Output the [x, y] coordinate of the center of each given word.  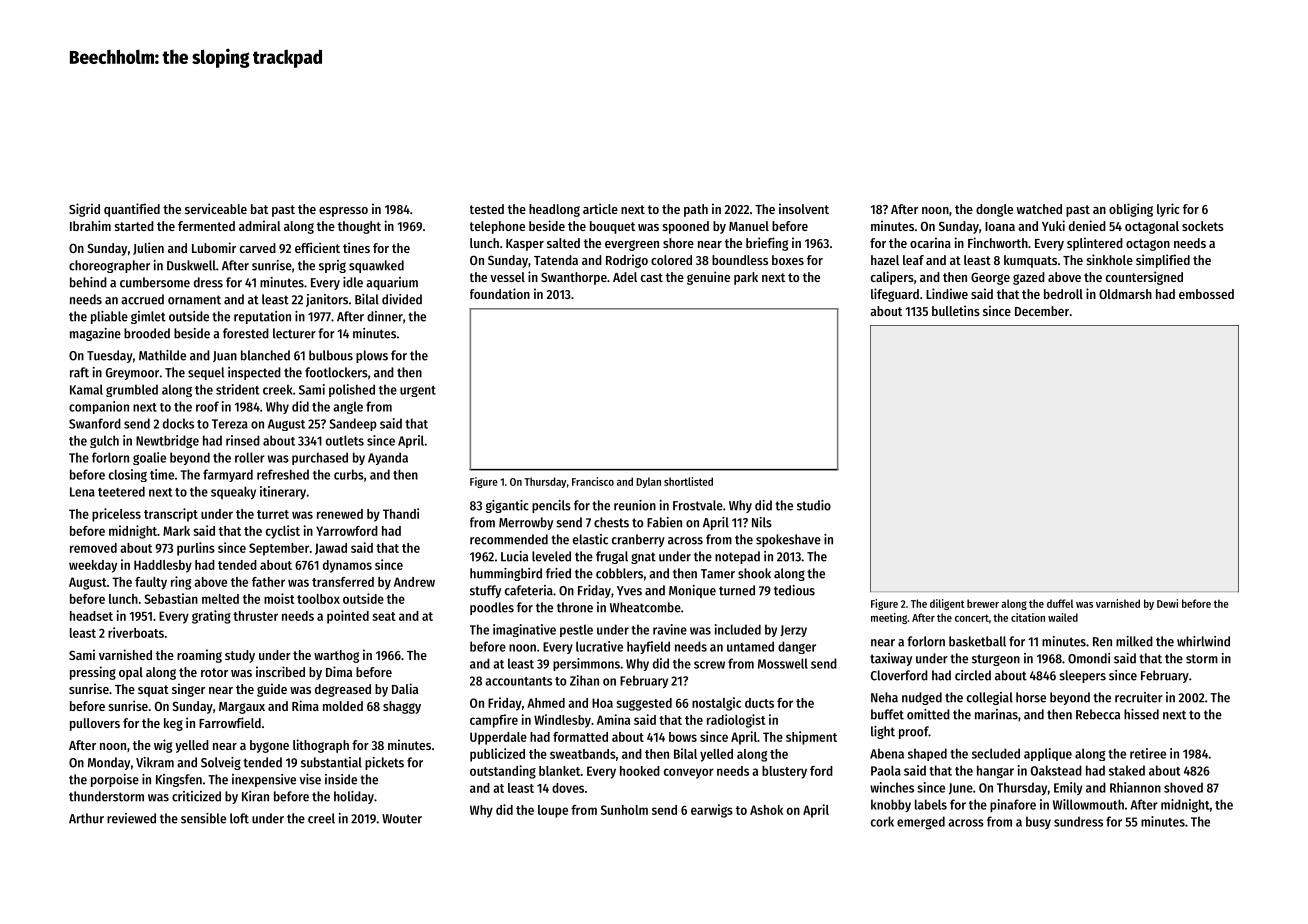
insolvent [804, 208]
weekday [93, 566]
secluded [996, 753]
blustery [784, 772]
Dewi [1167, 603]
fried [558, 573]
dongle [994, 210]
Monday [109, 763]
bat [259, 209]
